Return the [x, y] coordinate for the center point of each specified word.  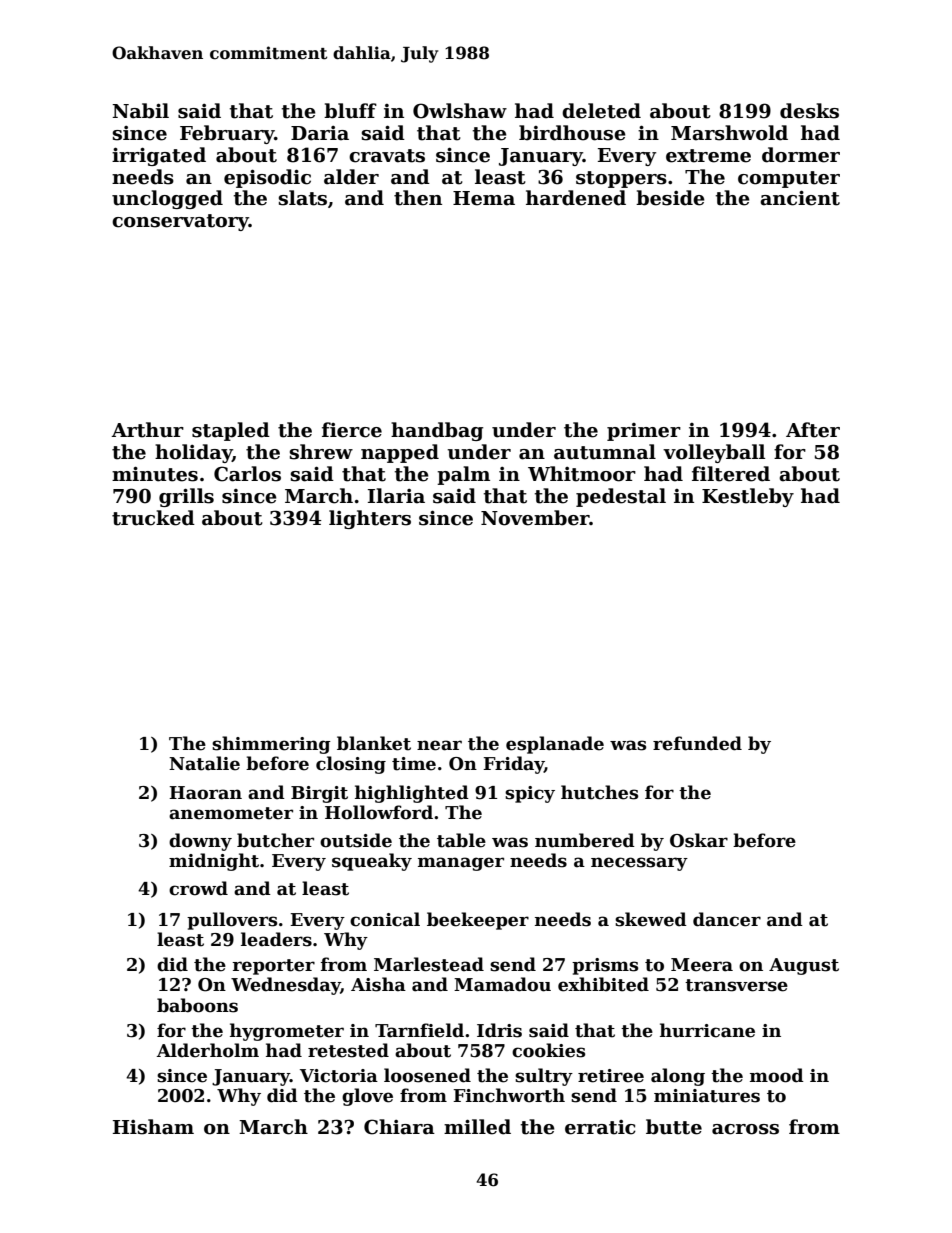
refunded [697, 743]
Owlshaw [460, 111]
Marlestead [429, 964]
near [439, 745]
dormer [801, 155]
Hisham [153, 1127]
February [227, 134]
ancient [800, 198]
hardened [576, 198]
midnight [214, 862]
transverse [736, 985]
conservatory [180, 222]
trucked [153, 518]
